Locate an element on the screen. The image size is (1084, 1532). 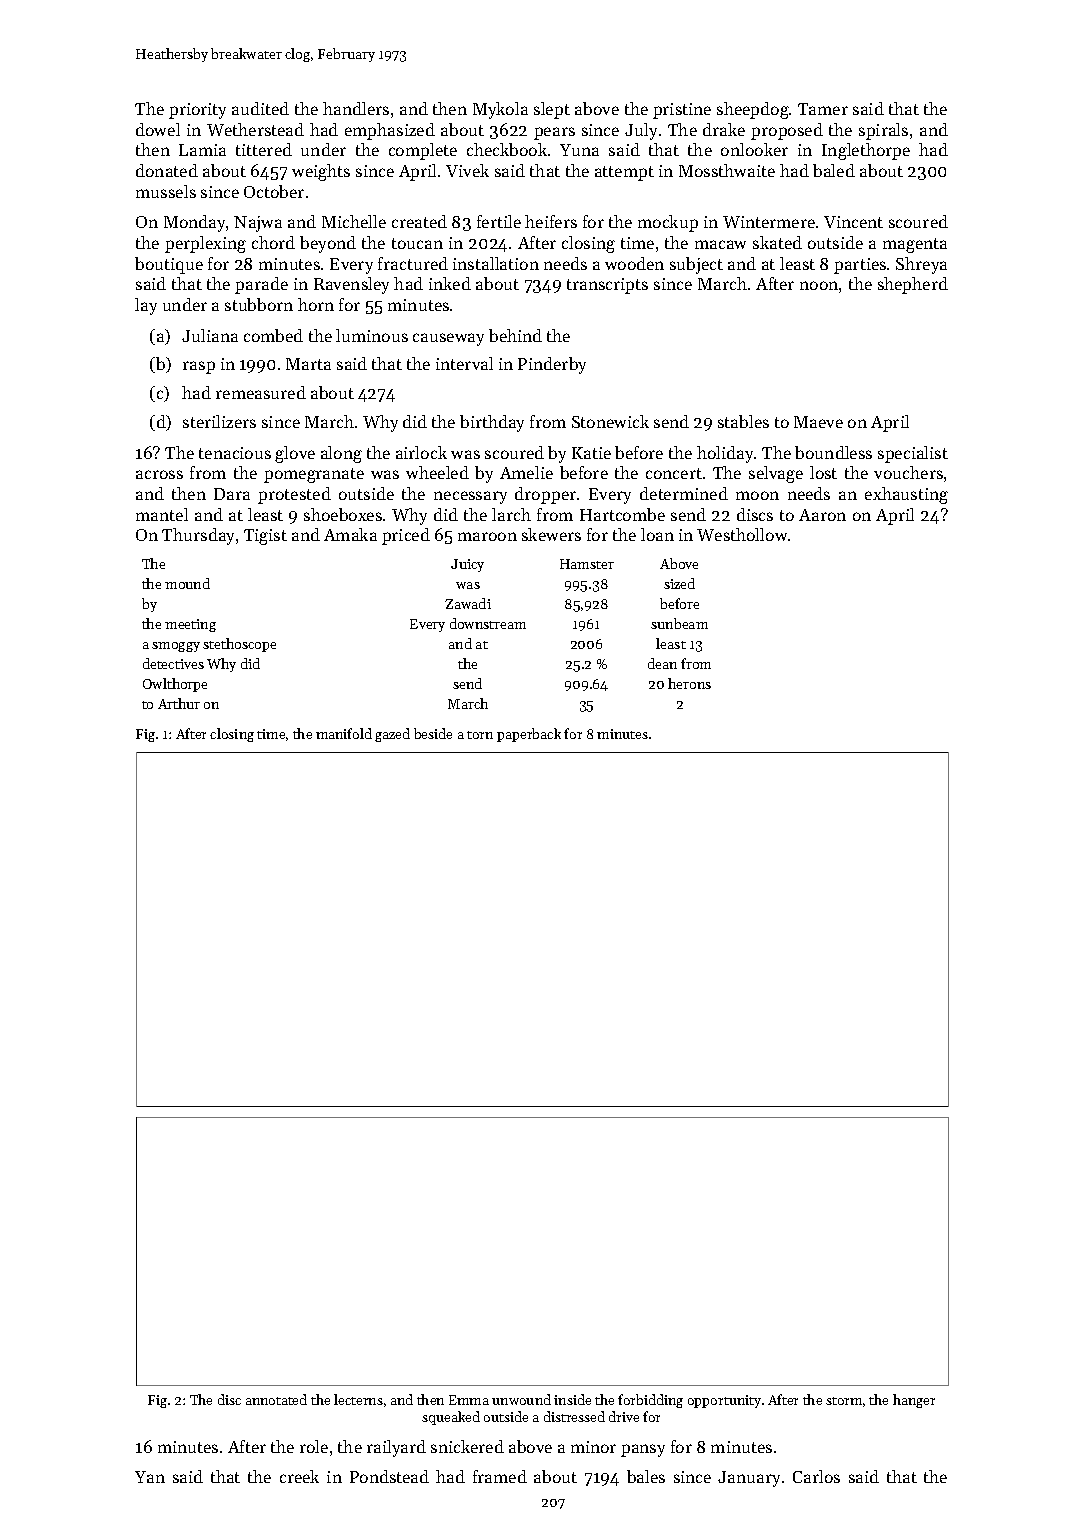
herons is located at coordinates (689, 683).
